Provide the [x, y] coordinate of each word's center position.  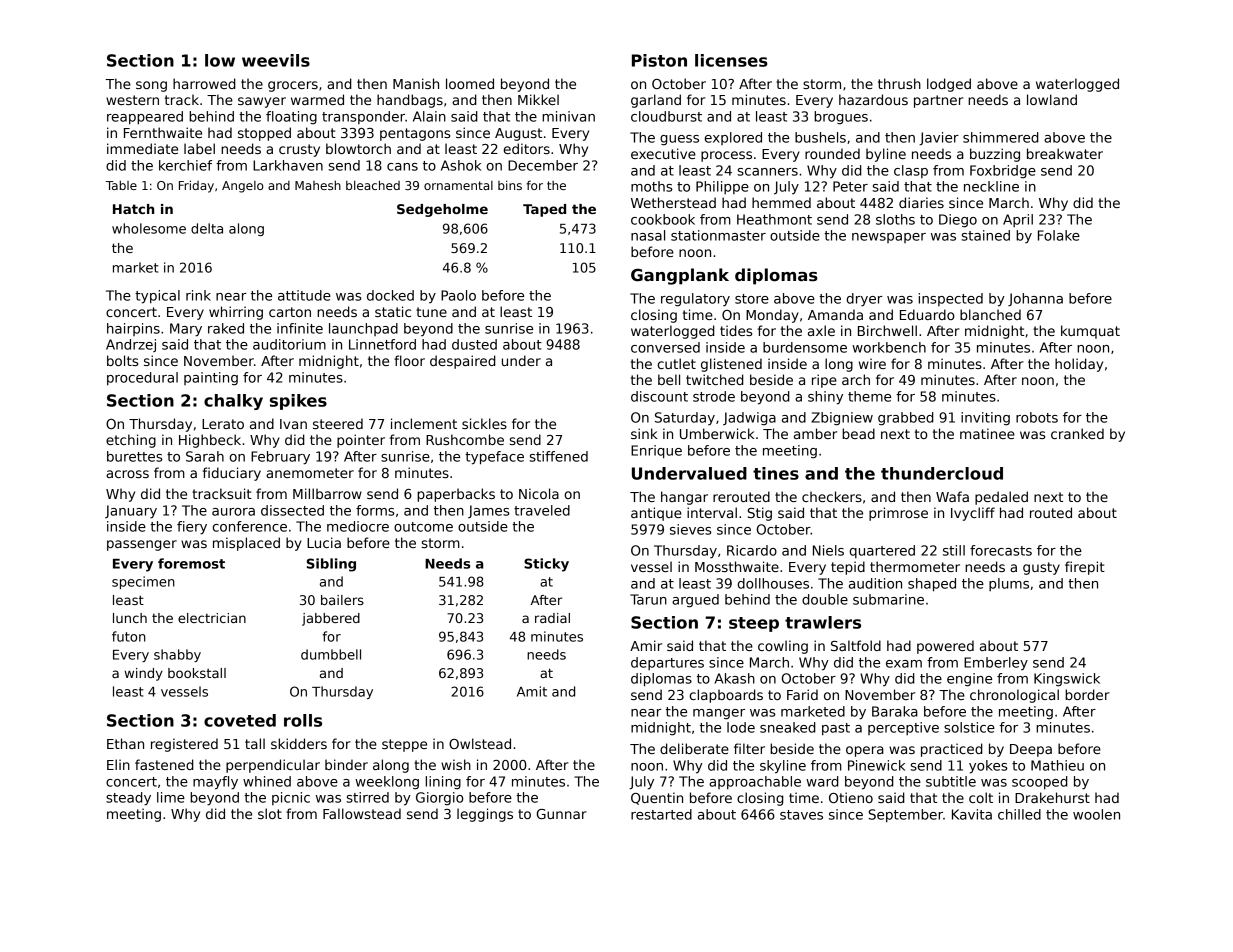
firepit [1085, 568]
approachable [755, 783]
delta [207, 228]
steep [754, 624]
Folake [1059, 235]
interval [712, 512]
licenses [731, 60]
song [151, 86]
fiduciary [232, 474]
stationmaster [718, 235]
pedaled [1001, 498]
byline [886, 155]
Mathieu [1057, 765]
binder [346, 764]
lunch [130, 618]
